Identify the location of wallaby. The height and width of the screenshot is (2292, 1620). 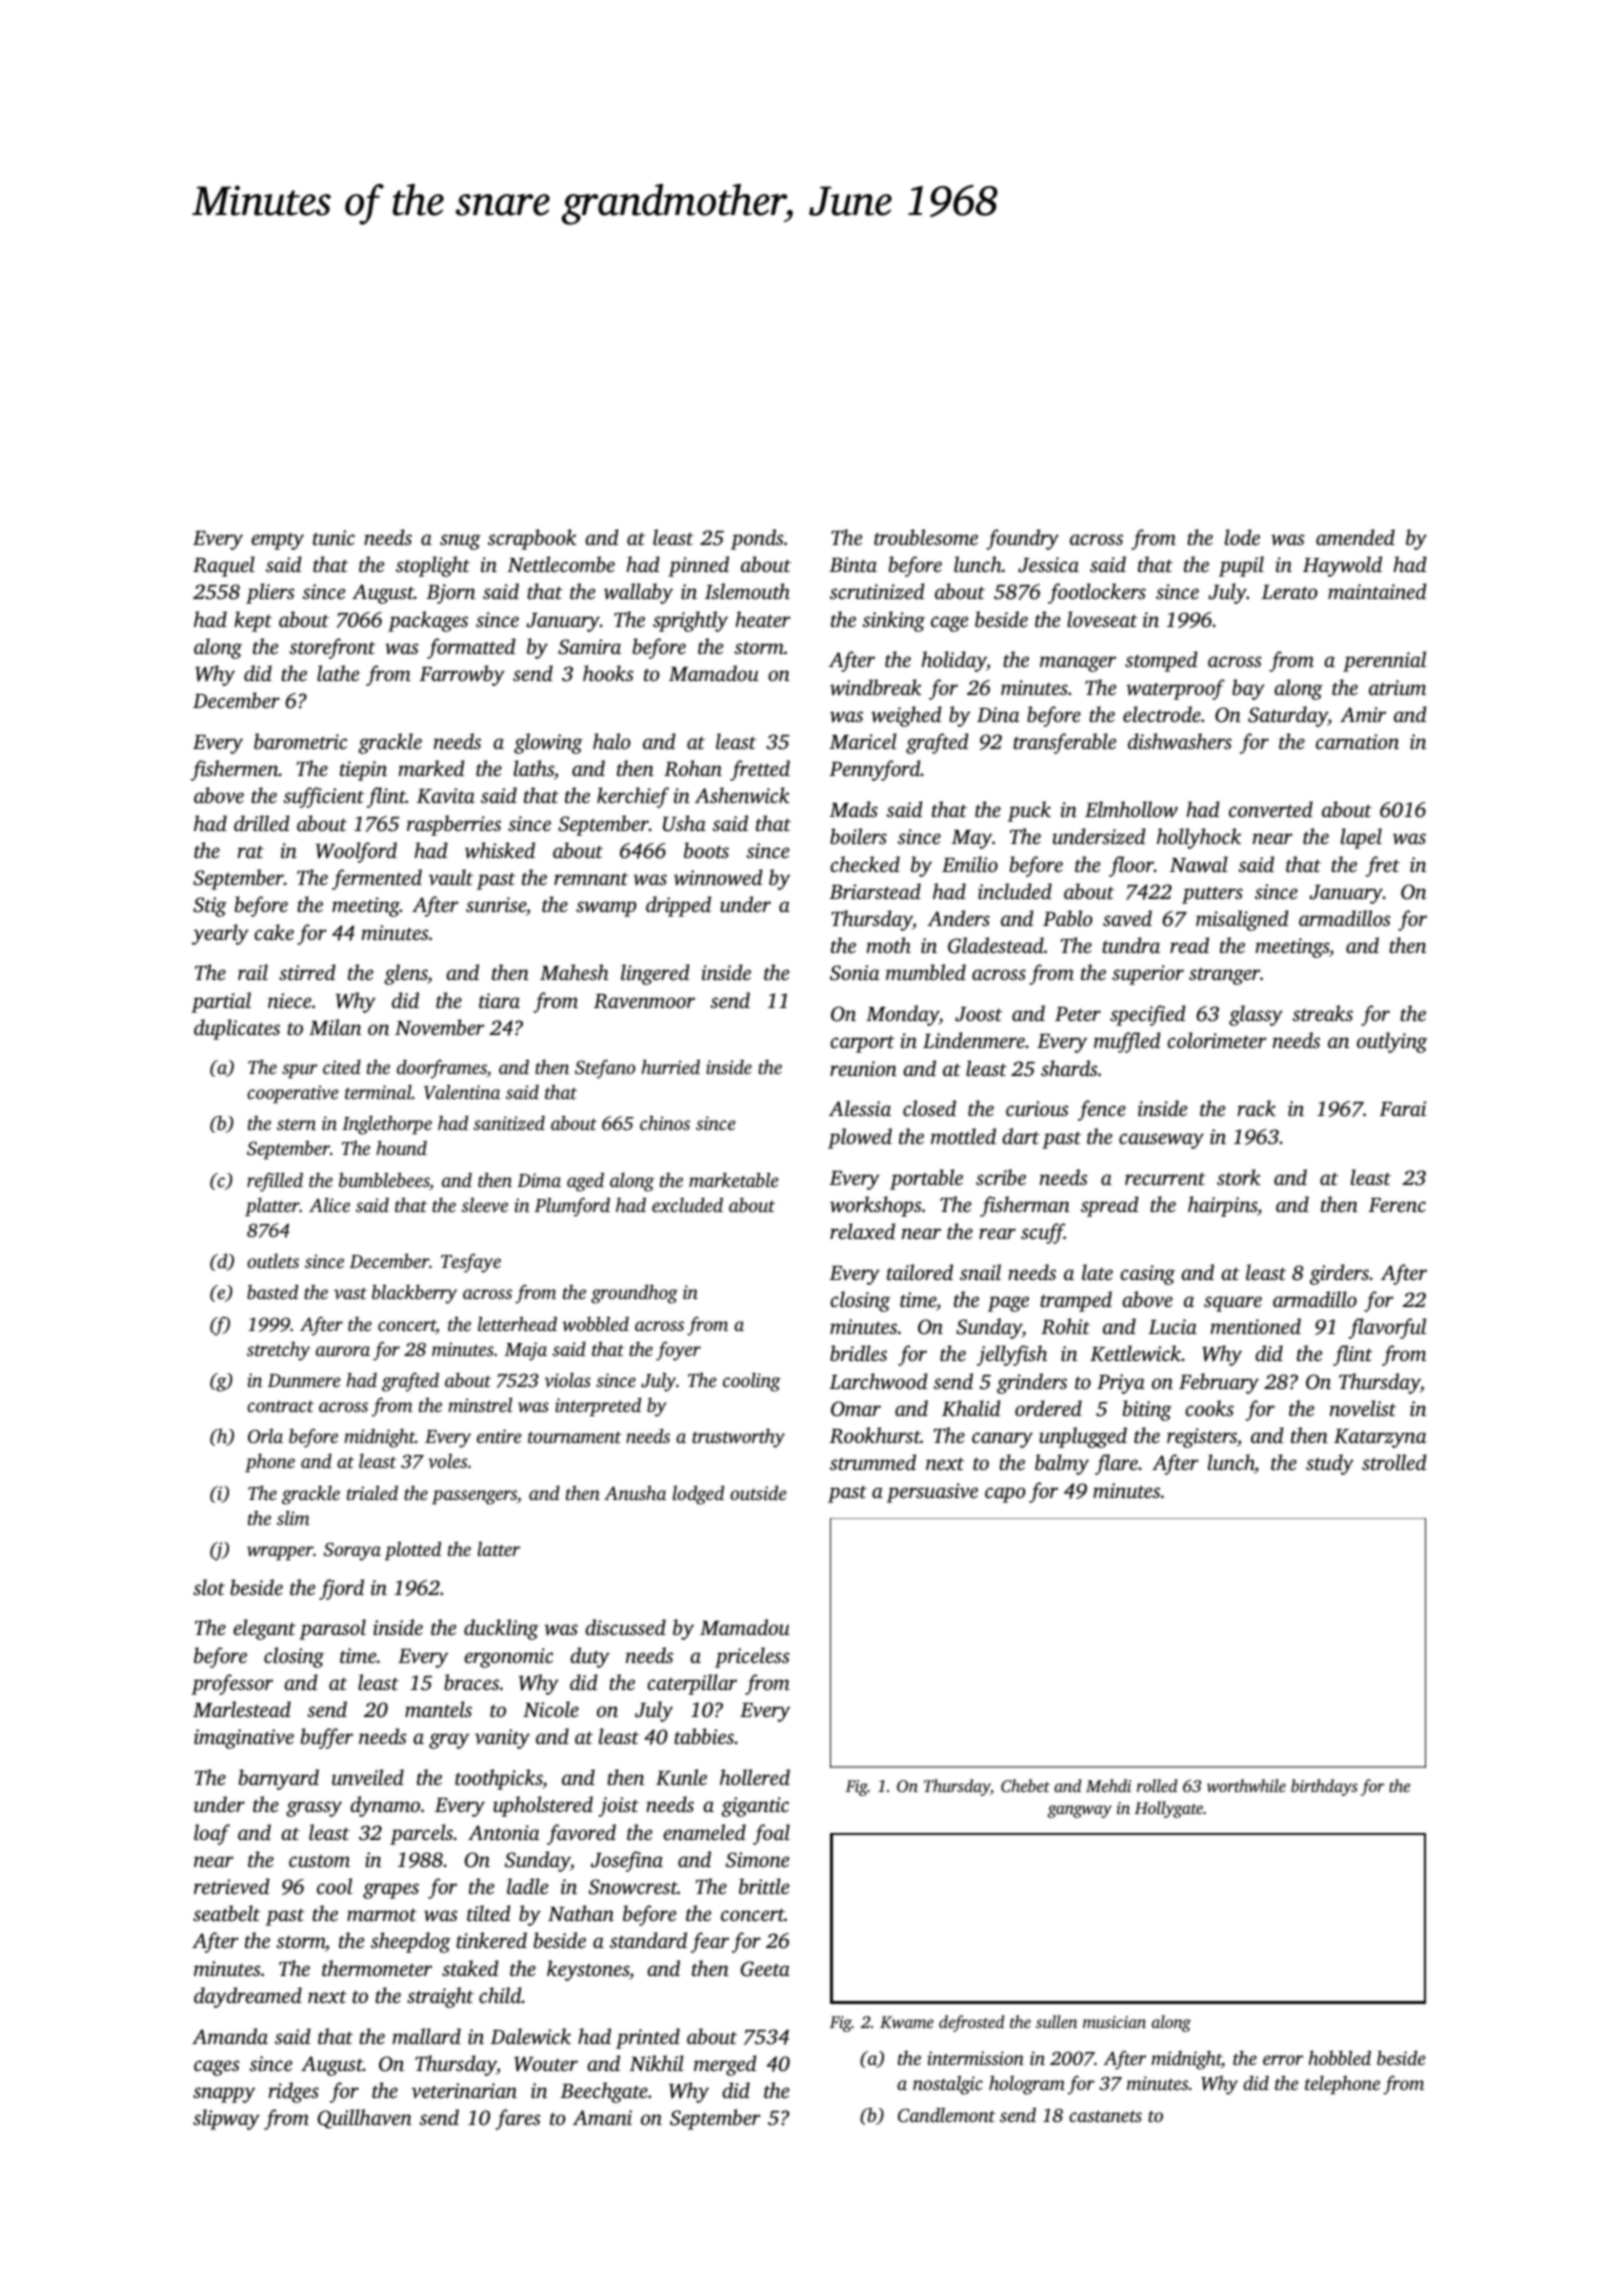
(638, 593).
